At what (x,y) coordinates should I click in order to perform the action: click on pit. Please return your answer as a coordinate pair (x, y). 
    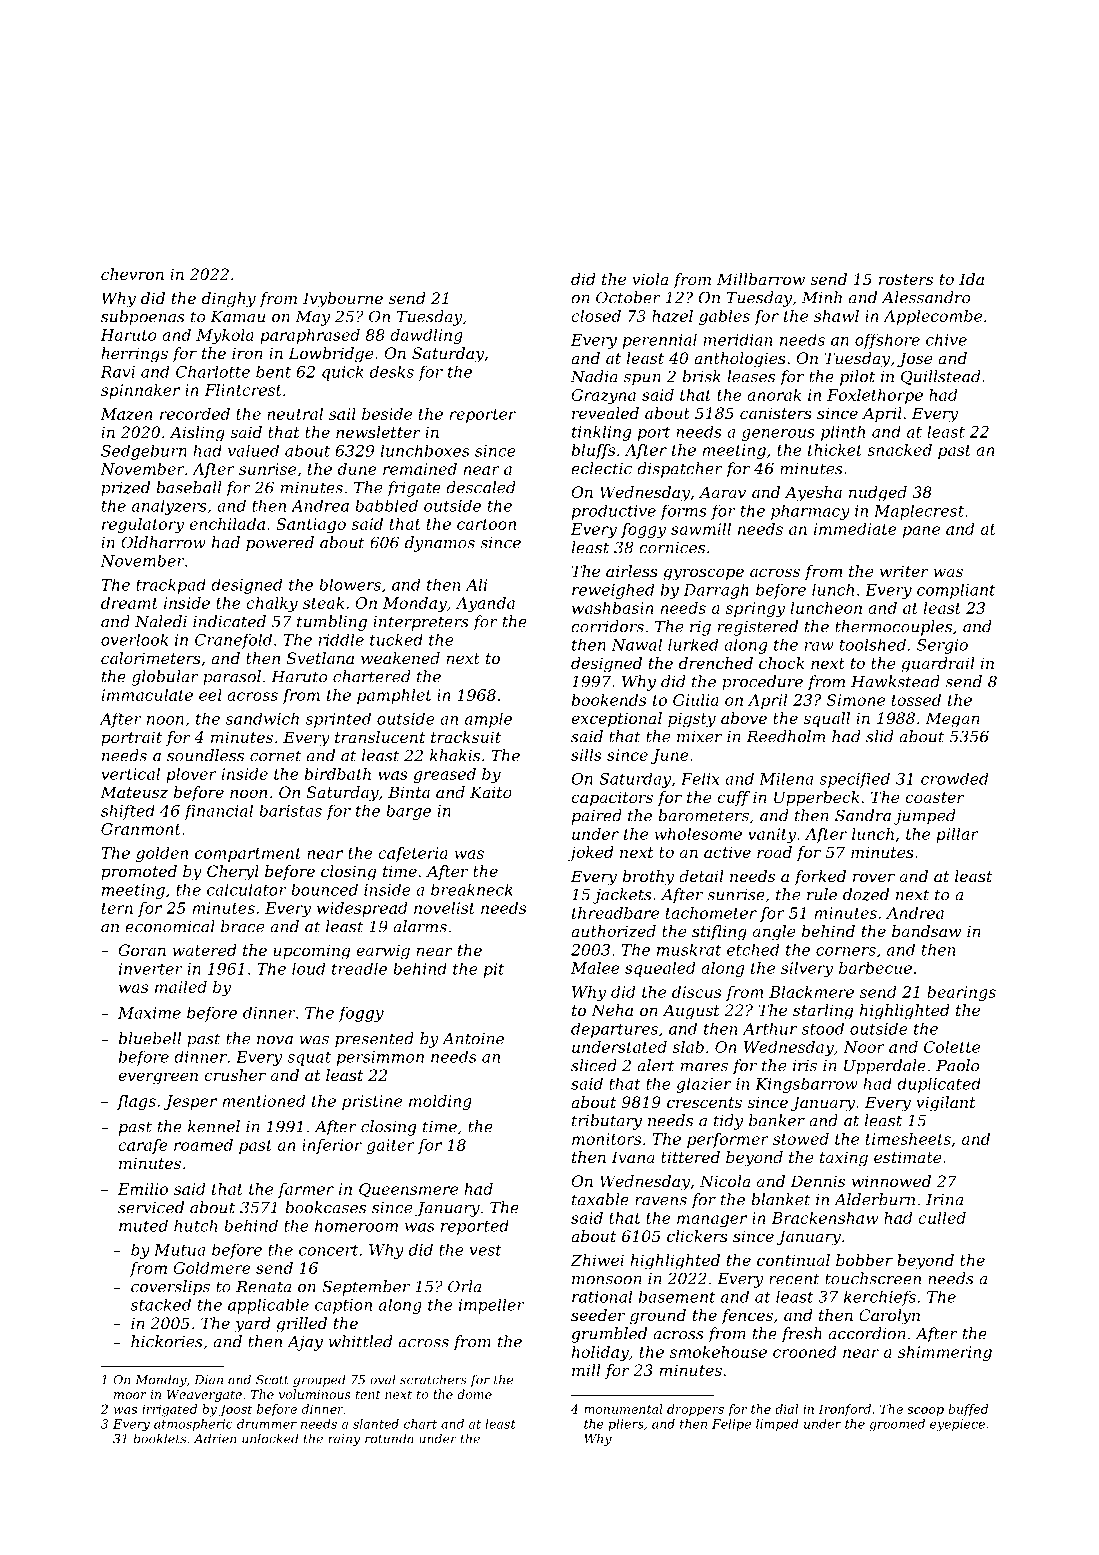
    Looking at the image, I should click on (494, 970).
